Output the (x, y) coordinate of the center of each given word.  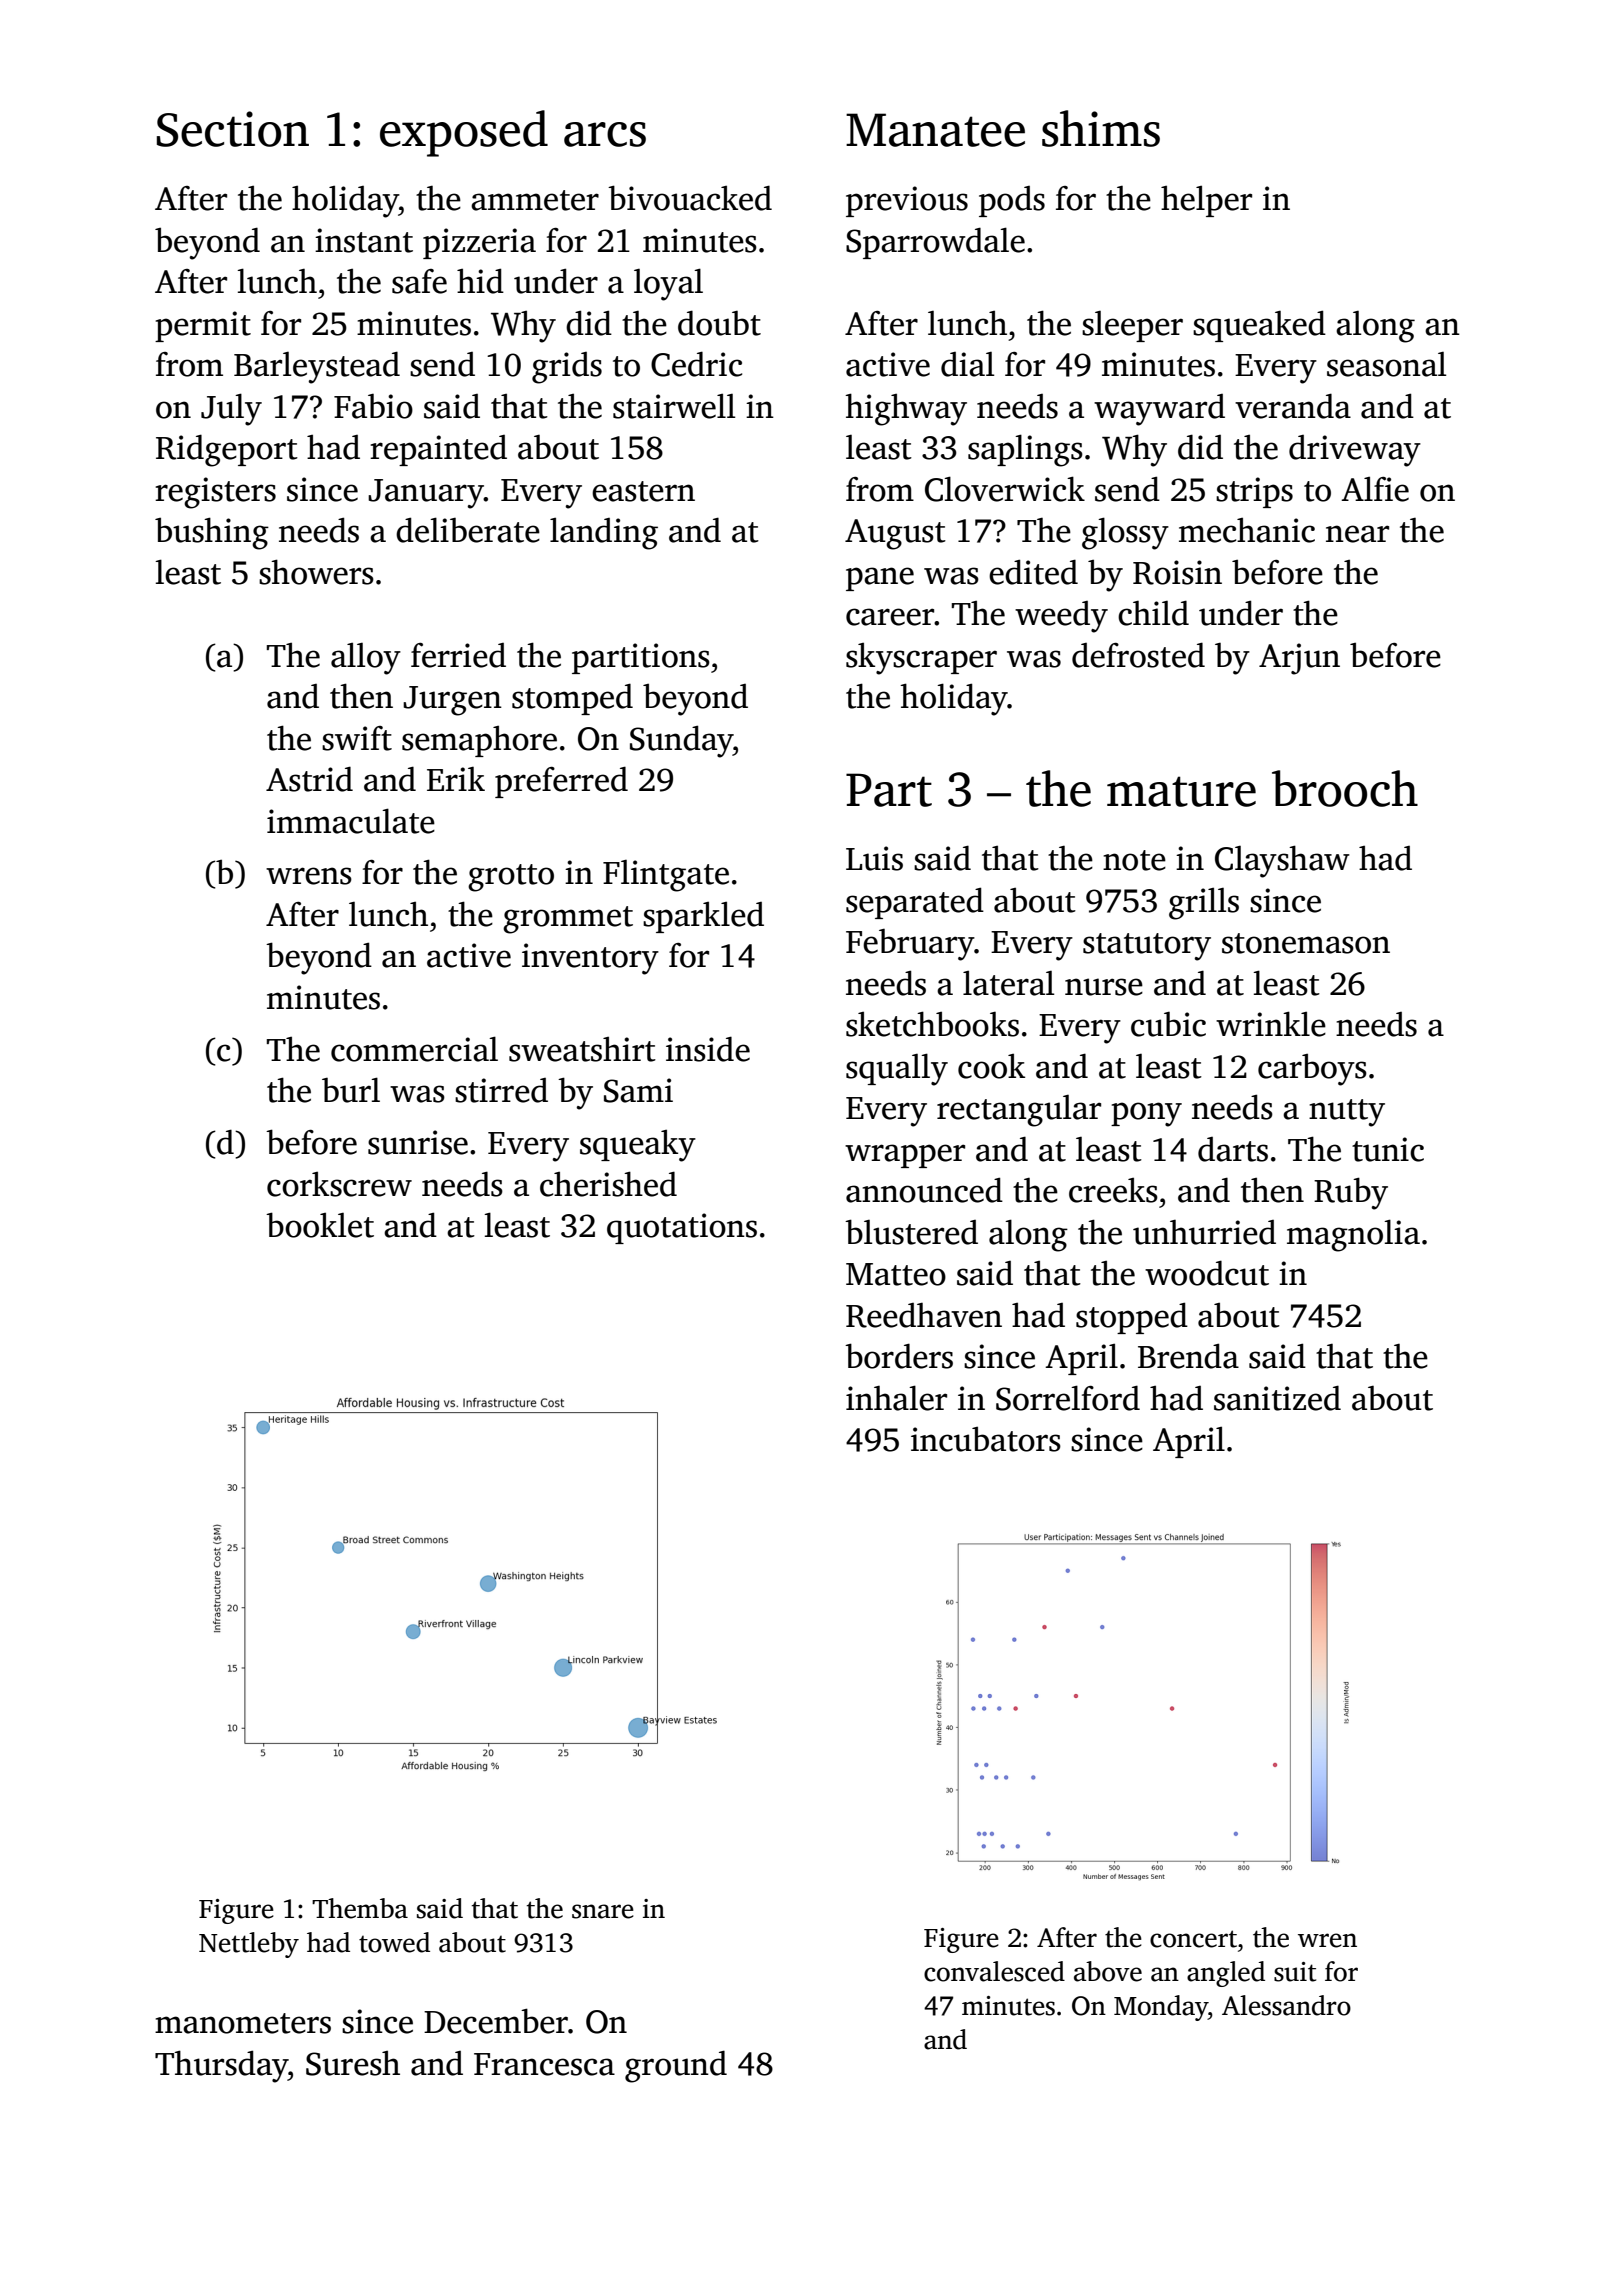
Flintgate (666, 876)
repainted (438, 450)
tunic (1388, 1149)
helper (1206, 201)
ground (676, 2066)
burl (351, 1090)
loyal (668, 284)
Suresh (353, 2063)
